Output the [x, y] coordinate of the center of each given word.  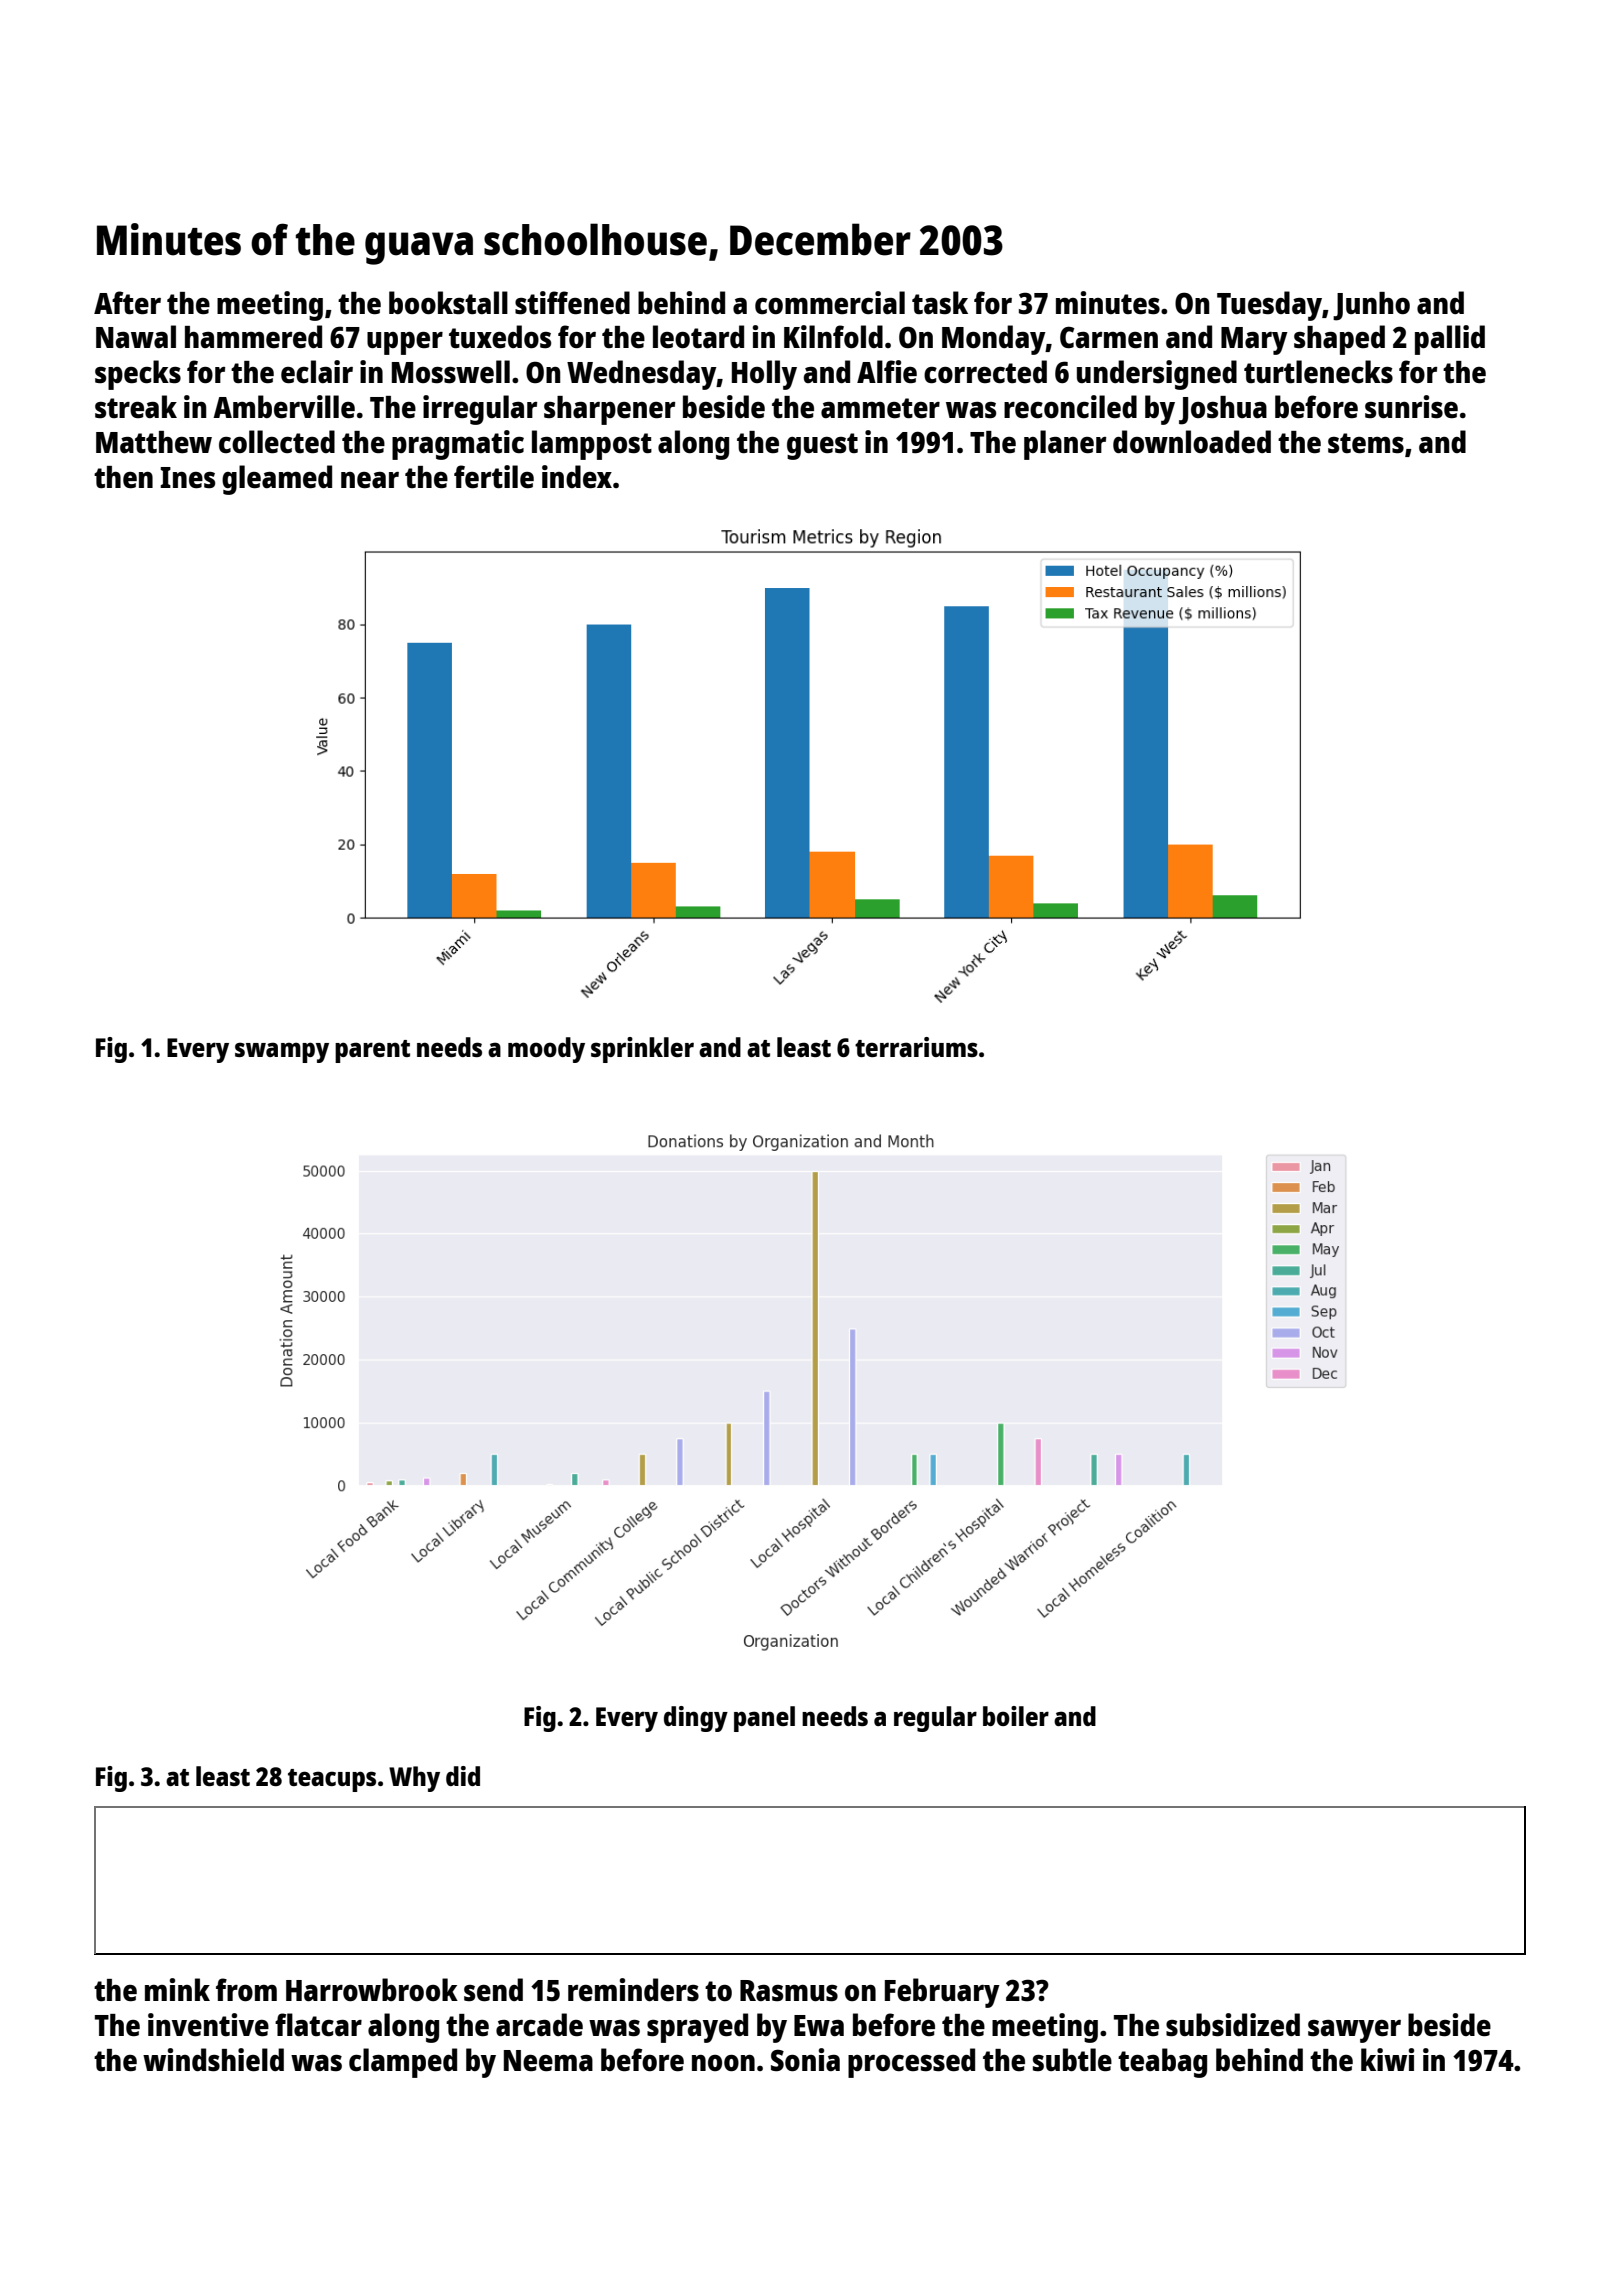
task [940, 302]
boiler [1016, 1716]
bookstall [448, 303]
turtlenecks [1318, 372]
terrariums [916, 1047]
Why [414, 1779]
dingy [696, 1719]
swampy [282, 1052]
